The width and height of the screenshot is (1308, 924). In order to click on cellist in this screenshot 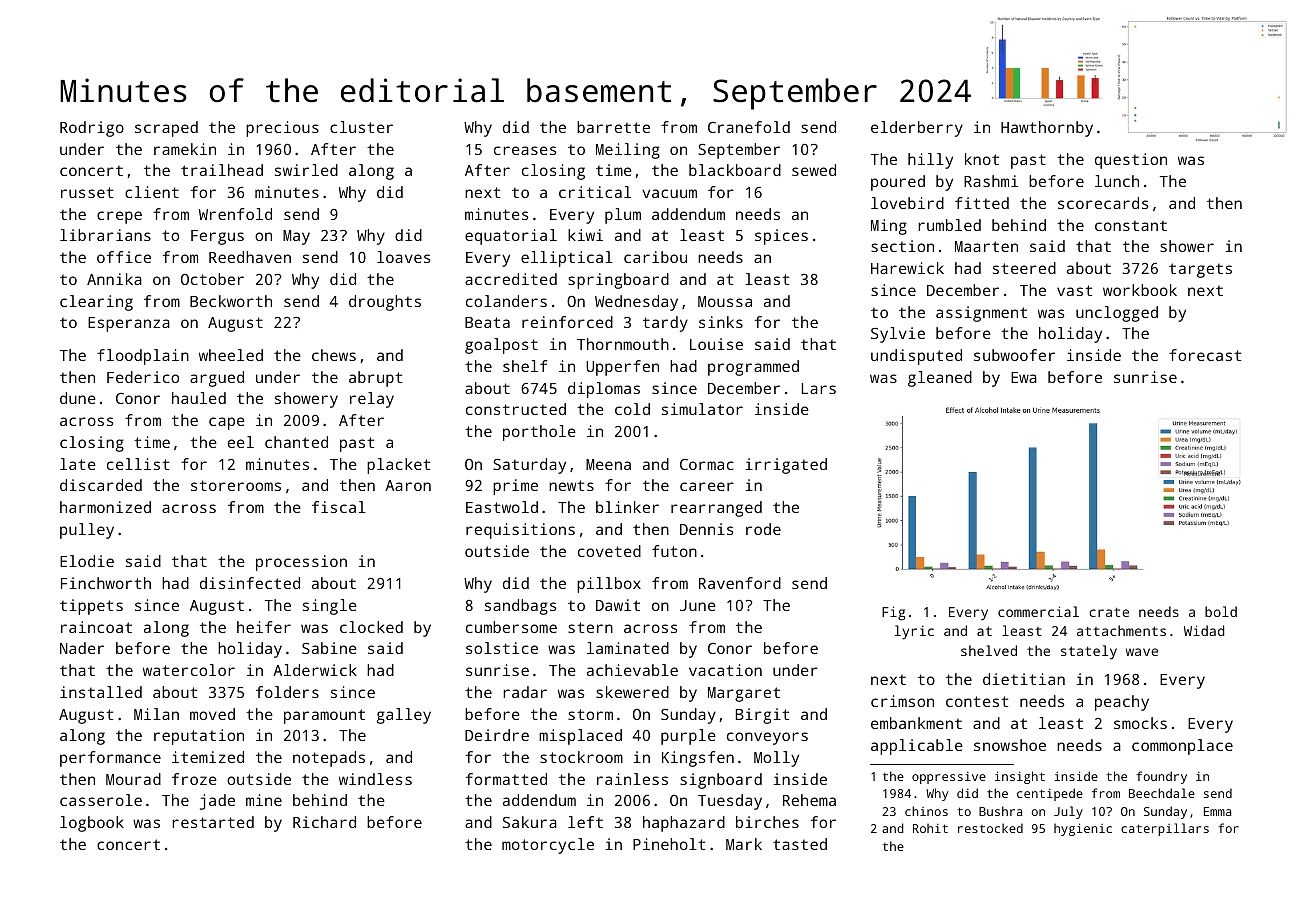, I will do `click(138, 464)`.
